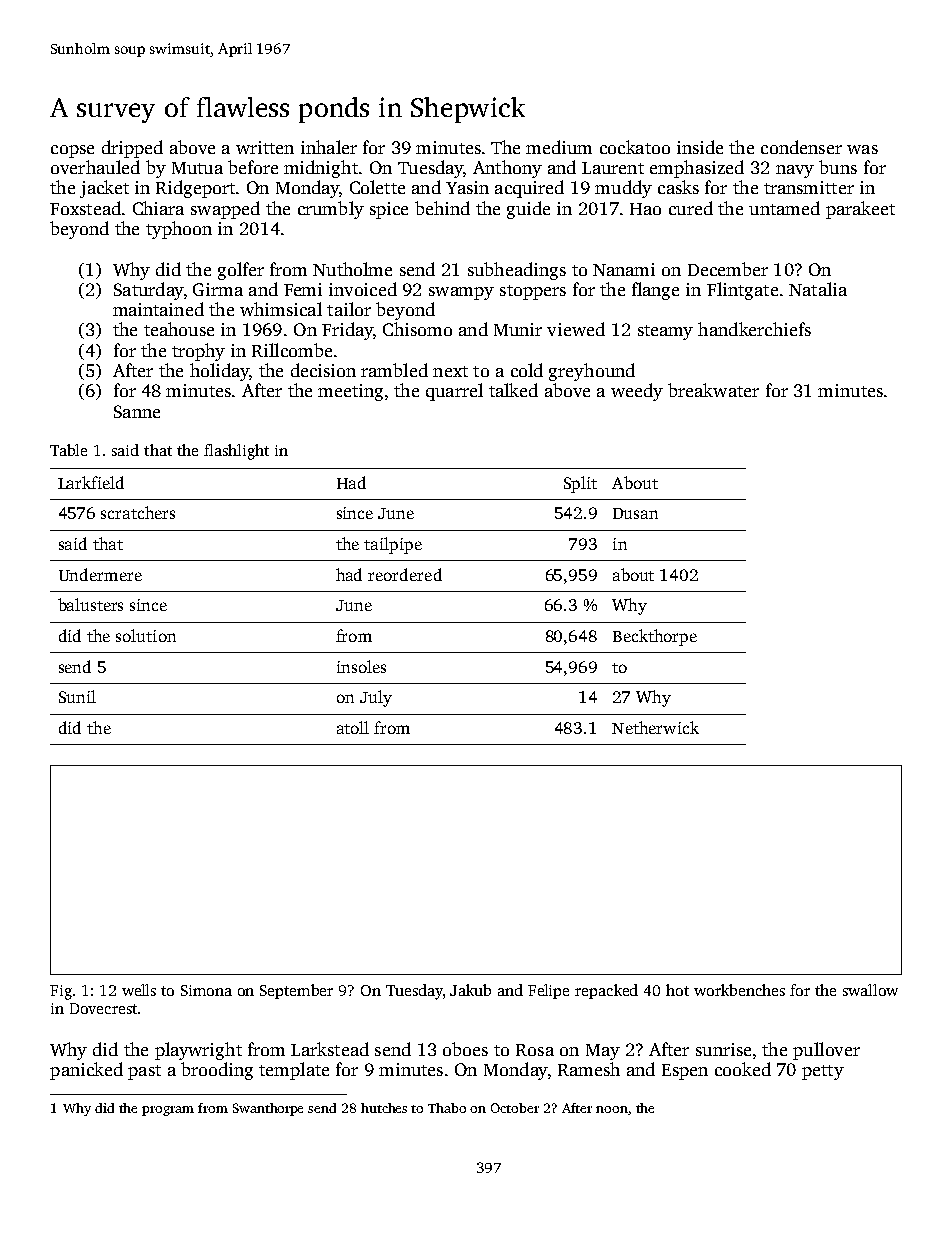 Image resolution: width=952 pixels, height=1233 pixels. What do you see at coordinates (818, 289) in the screenshot?
I see `Natalia` at bounding box center [818, 289].
